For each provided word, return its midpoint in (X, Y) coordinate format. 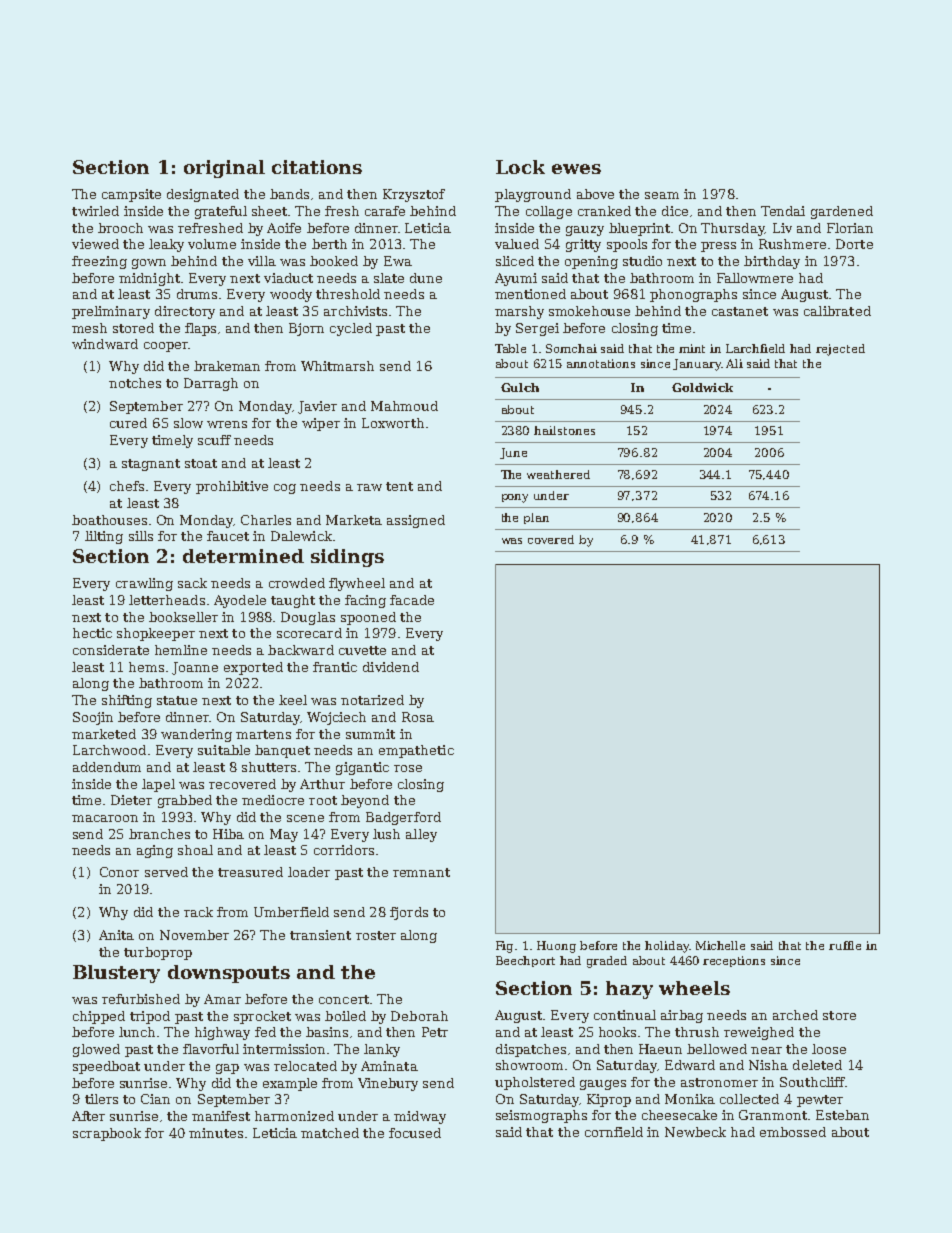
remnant (421, 872)
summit (370, 734)
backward (301, 650)
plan (536, 518)
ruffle (845, 945)
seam (662, 195)
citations (317, 167)
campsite (131, 195)
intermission (284, 1049)
